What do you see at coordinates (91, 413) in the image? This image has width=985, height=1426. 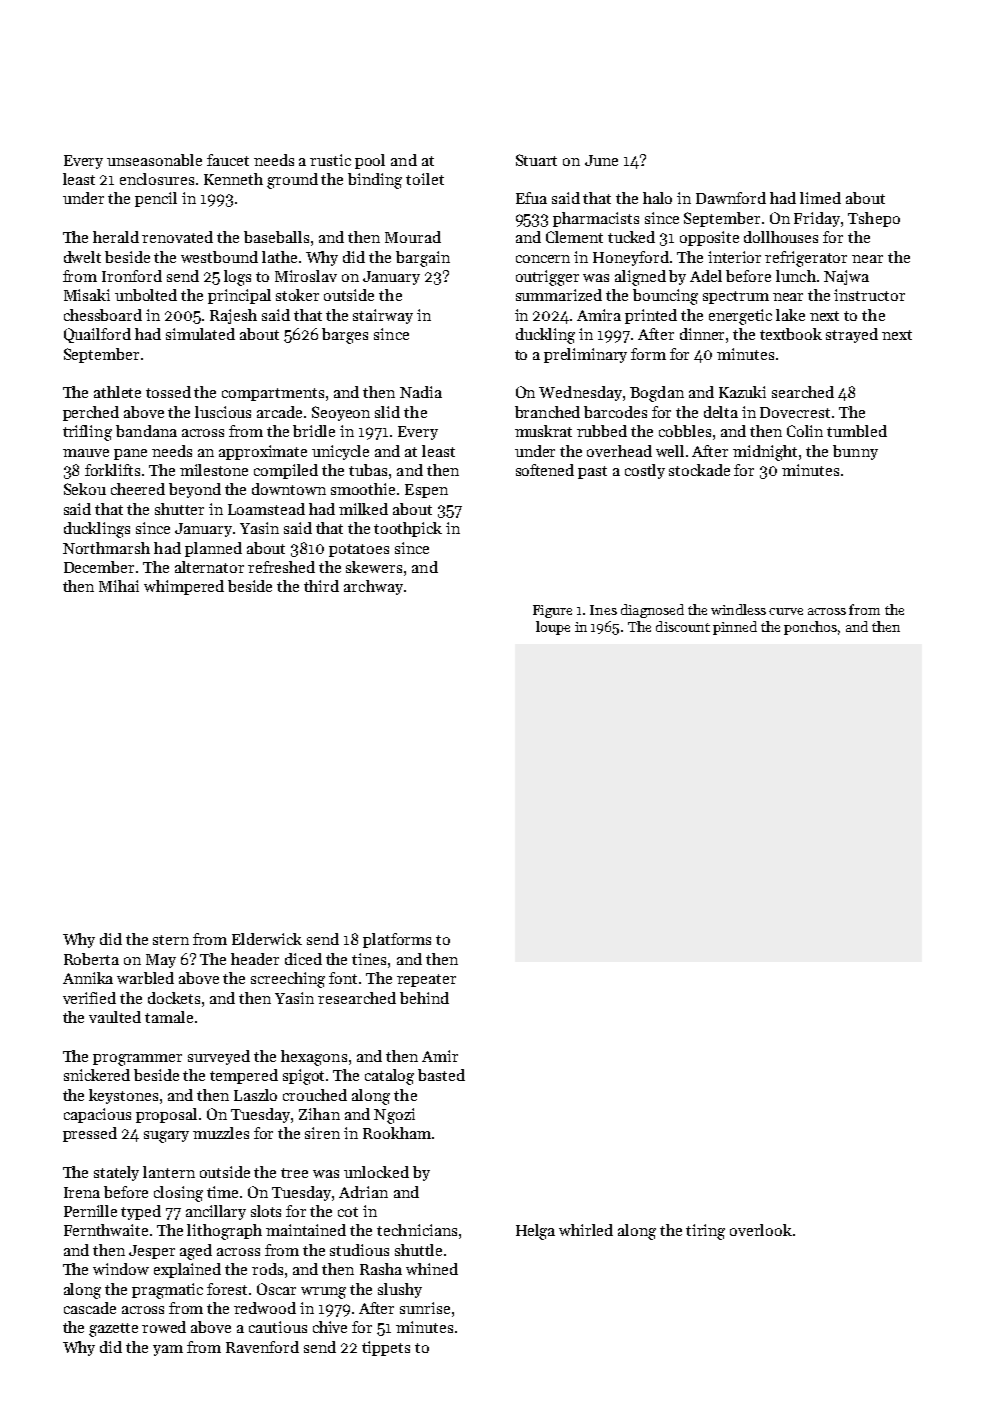 I see `perched` at bounding box center [91, 413].
